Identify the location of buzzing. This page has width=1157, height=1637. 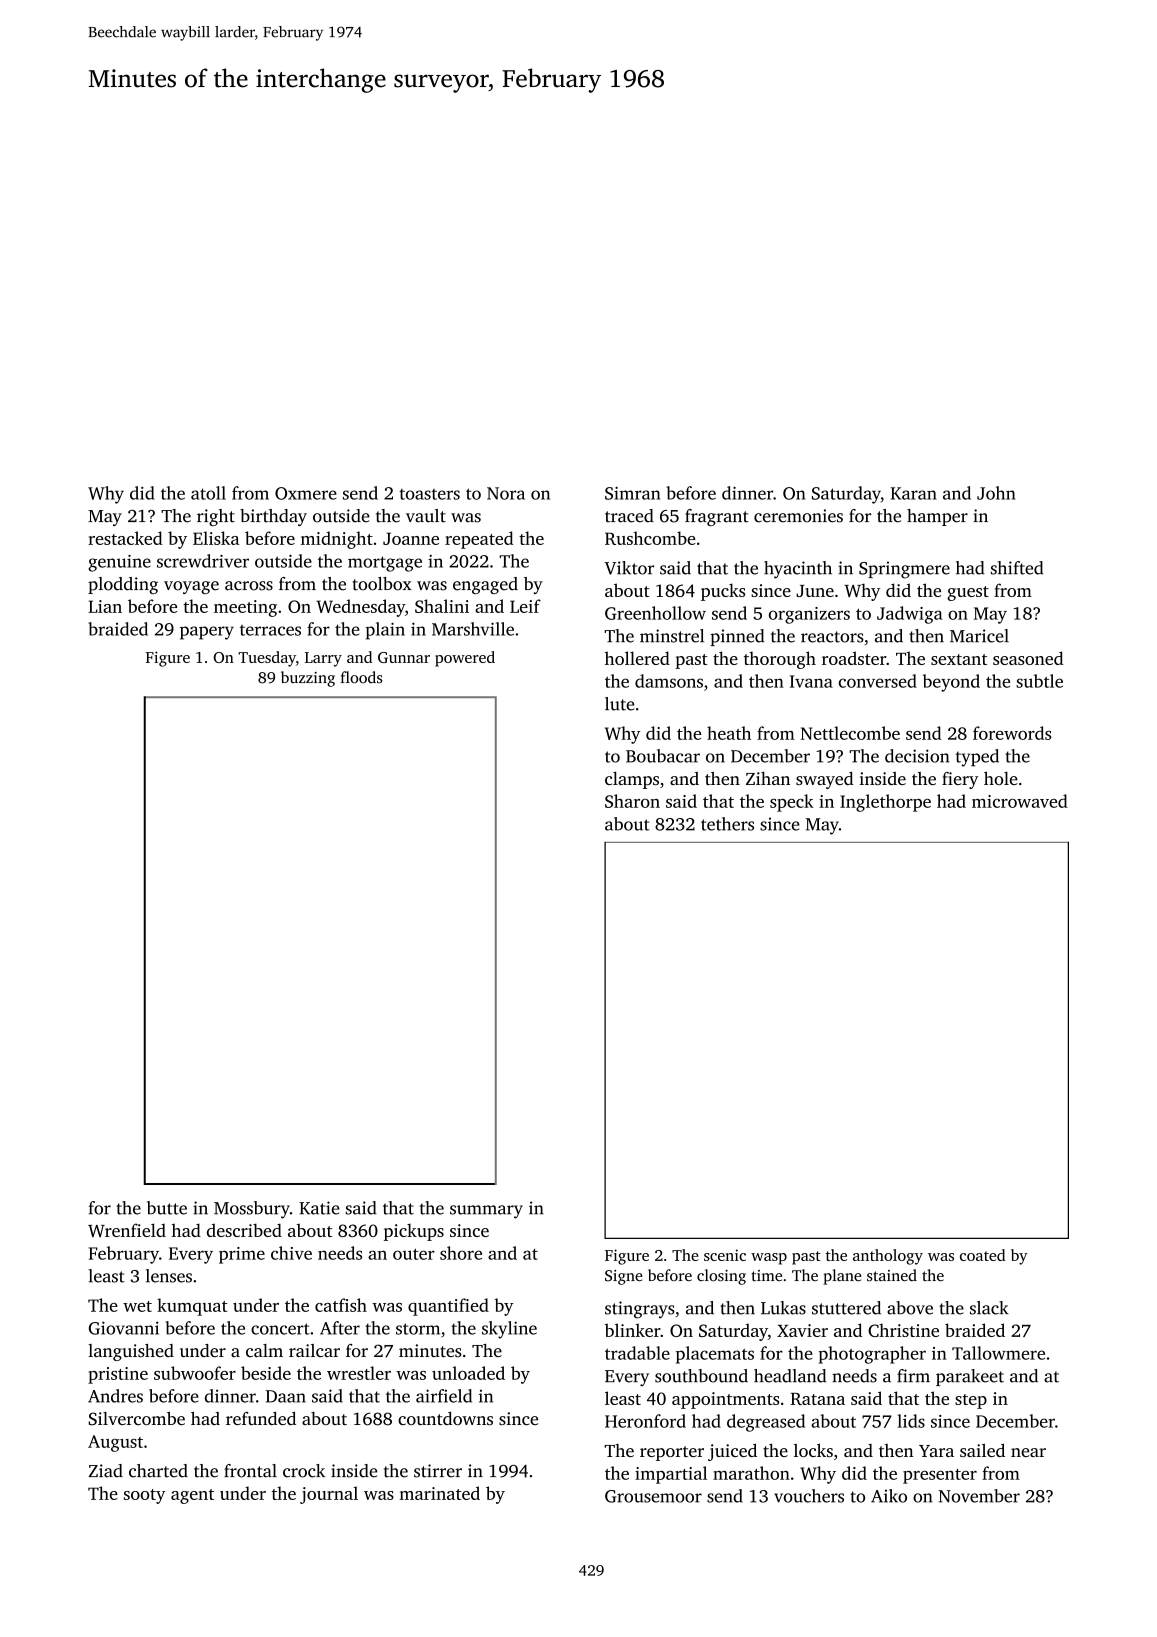
(308, 679).
